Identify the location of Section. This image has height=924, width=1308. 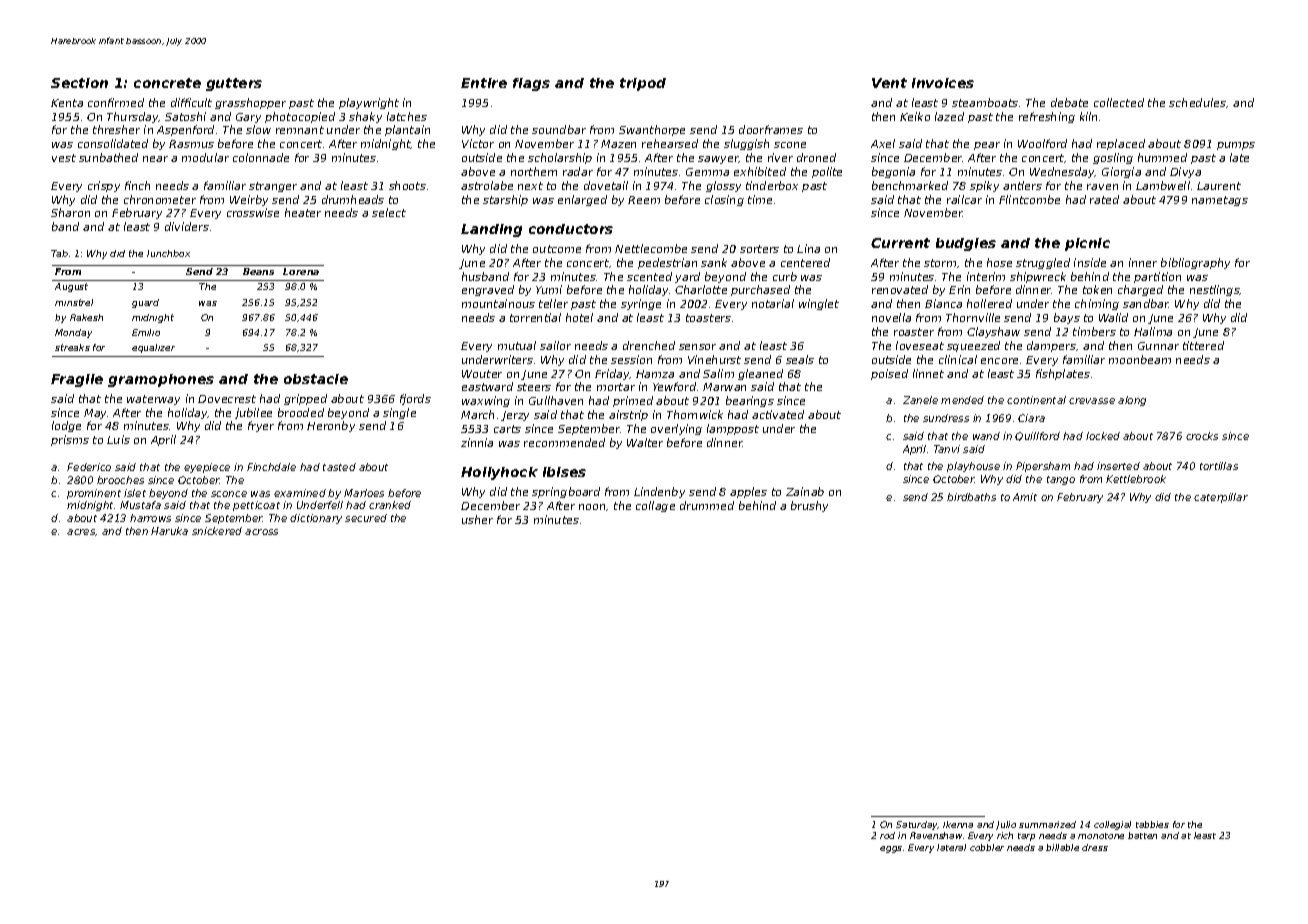
(79, 83).
